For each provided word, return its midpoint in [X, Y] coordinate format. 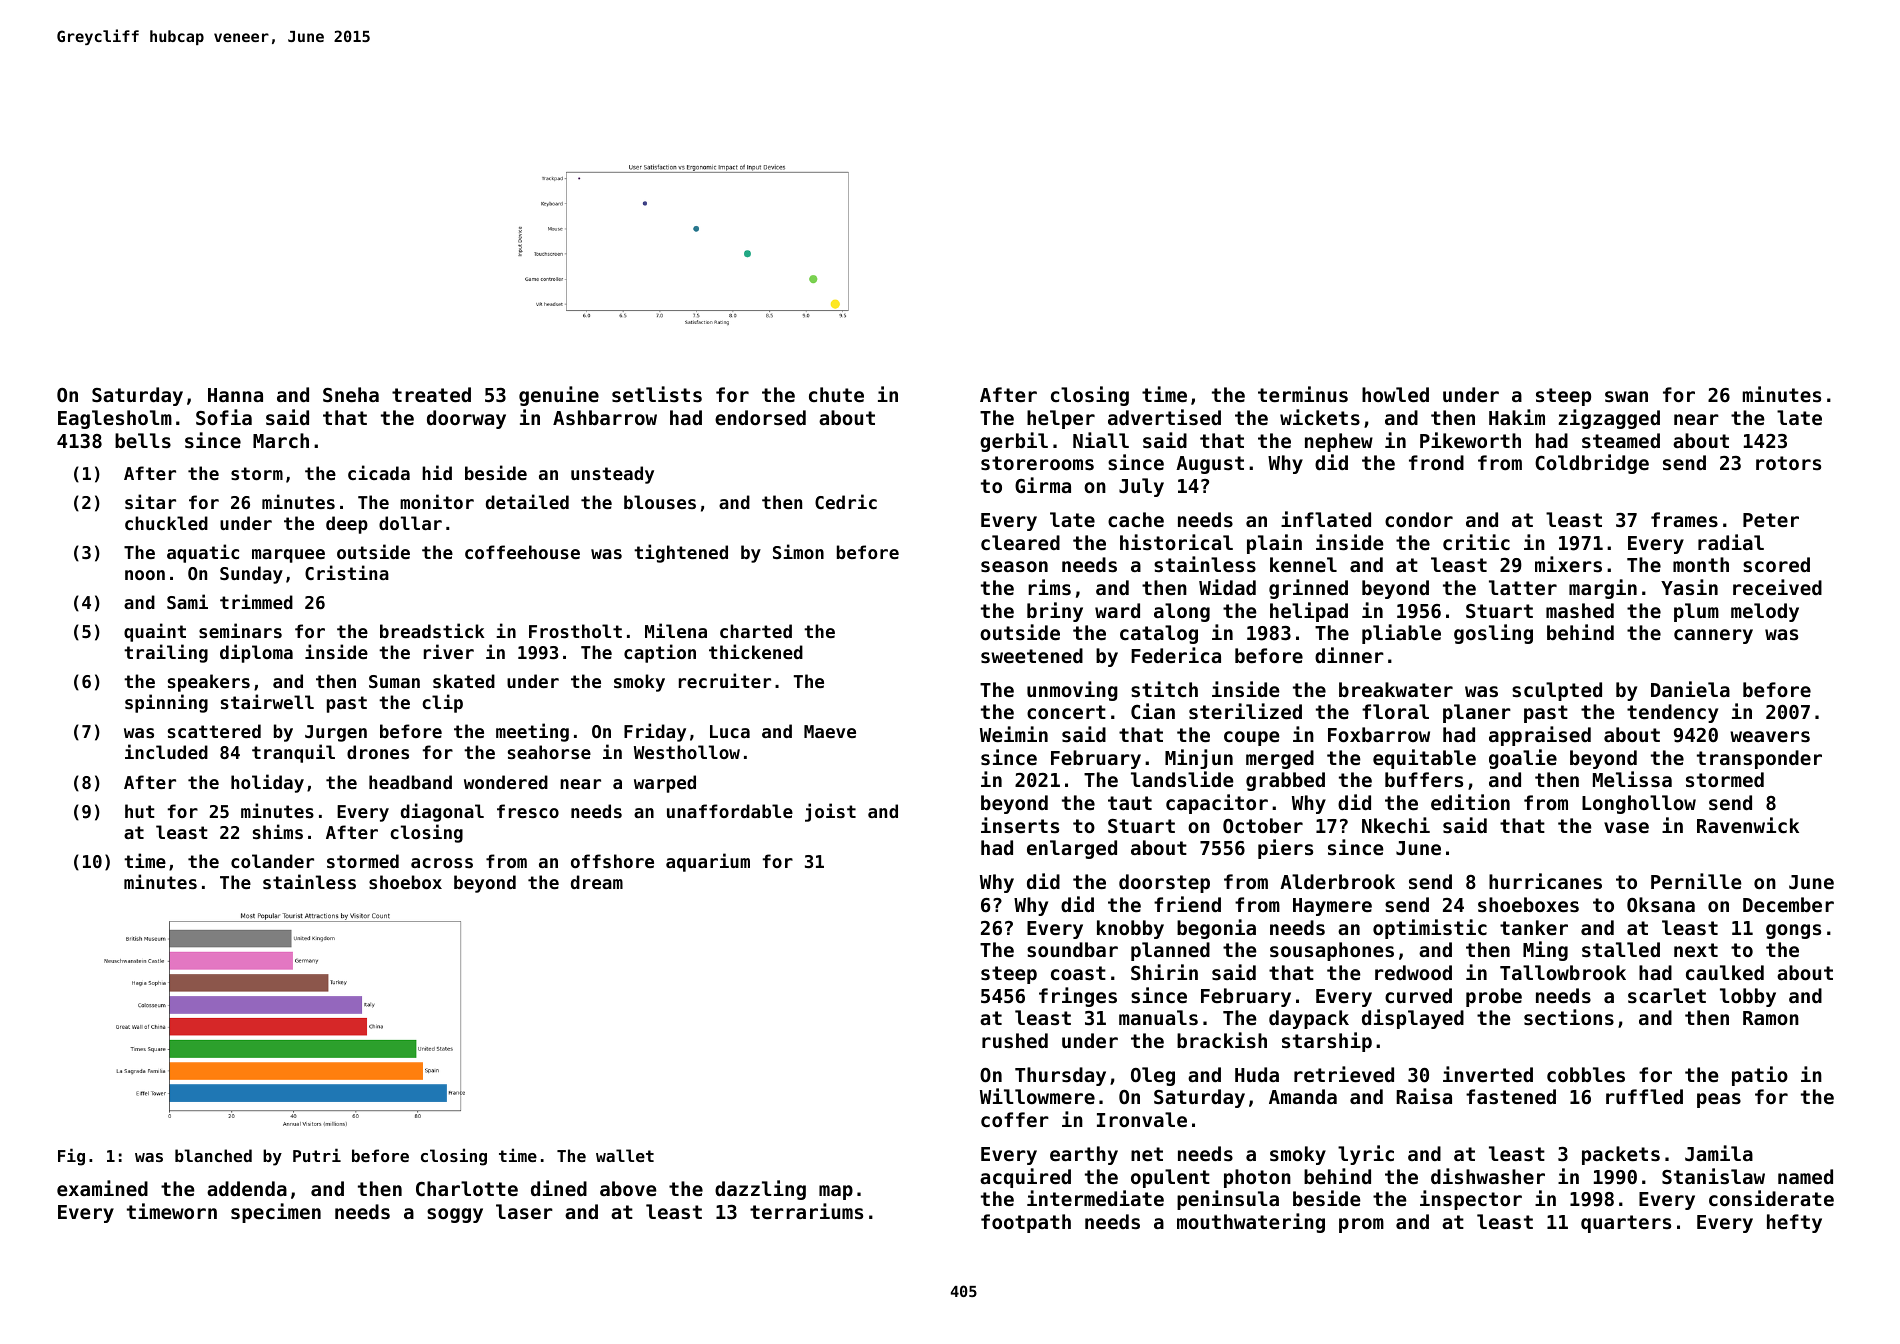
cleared [1020, 542]
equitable [1424, 759]
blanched [213, 1155]
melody [1765, 612]
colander [272, 861]
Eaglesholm [115, 419]
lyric [1366, 1155]
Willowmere [1037, 1096]
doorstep [1164, 883]
